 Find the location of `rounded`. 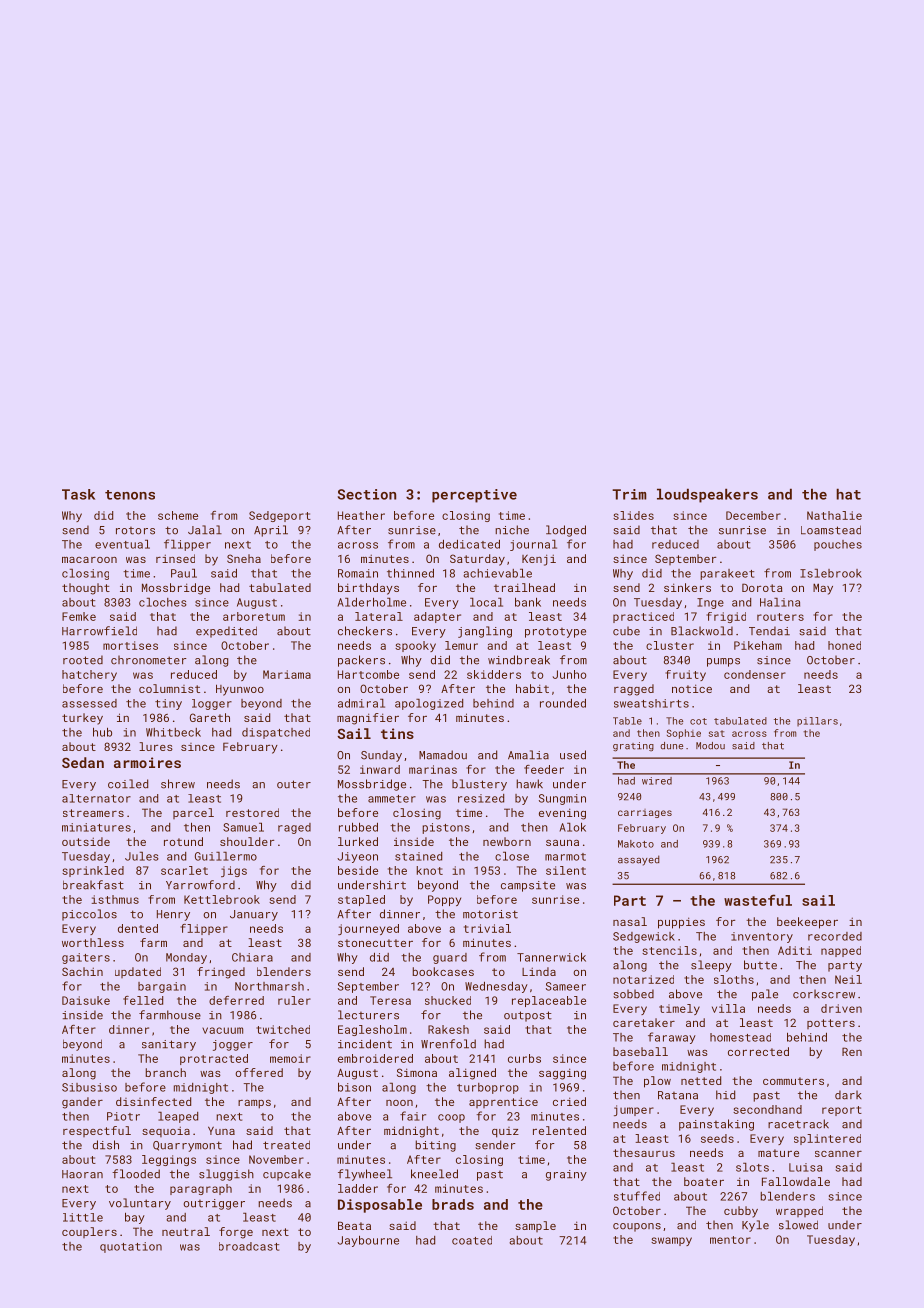

rounded is located at coordinates (563, 703).
